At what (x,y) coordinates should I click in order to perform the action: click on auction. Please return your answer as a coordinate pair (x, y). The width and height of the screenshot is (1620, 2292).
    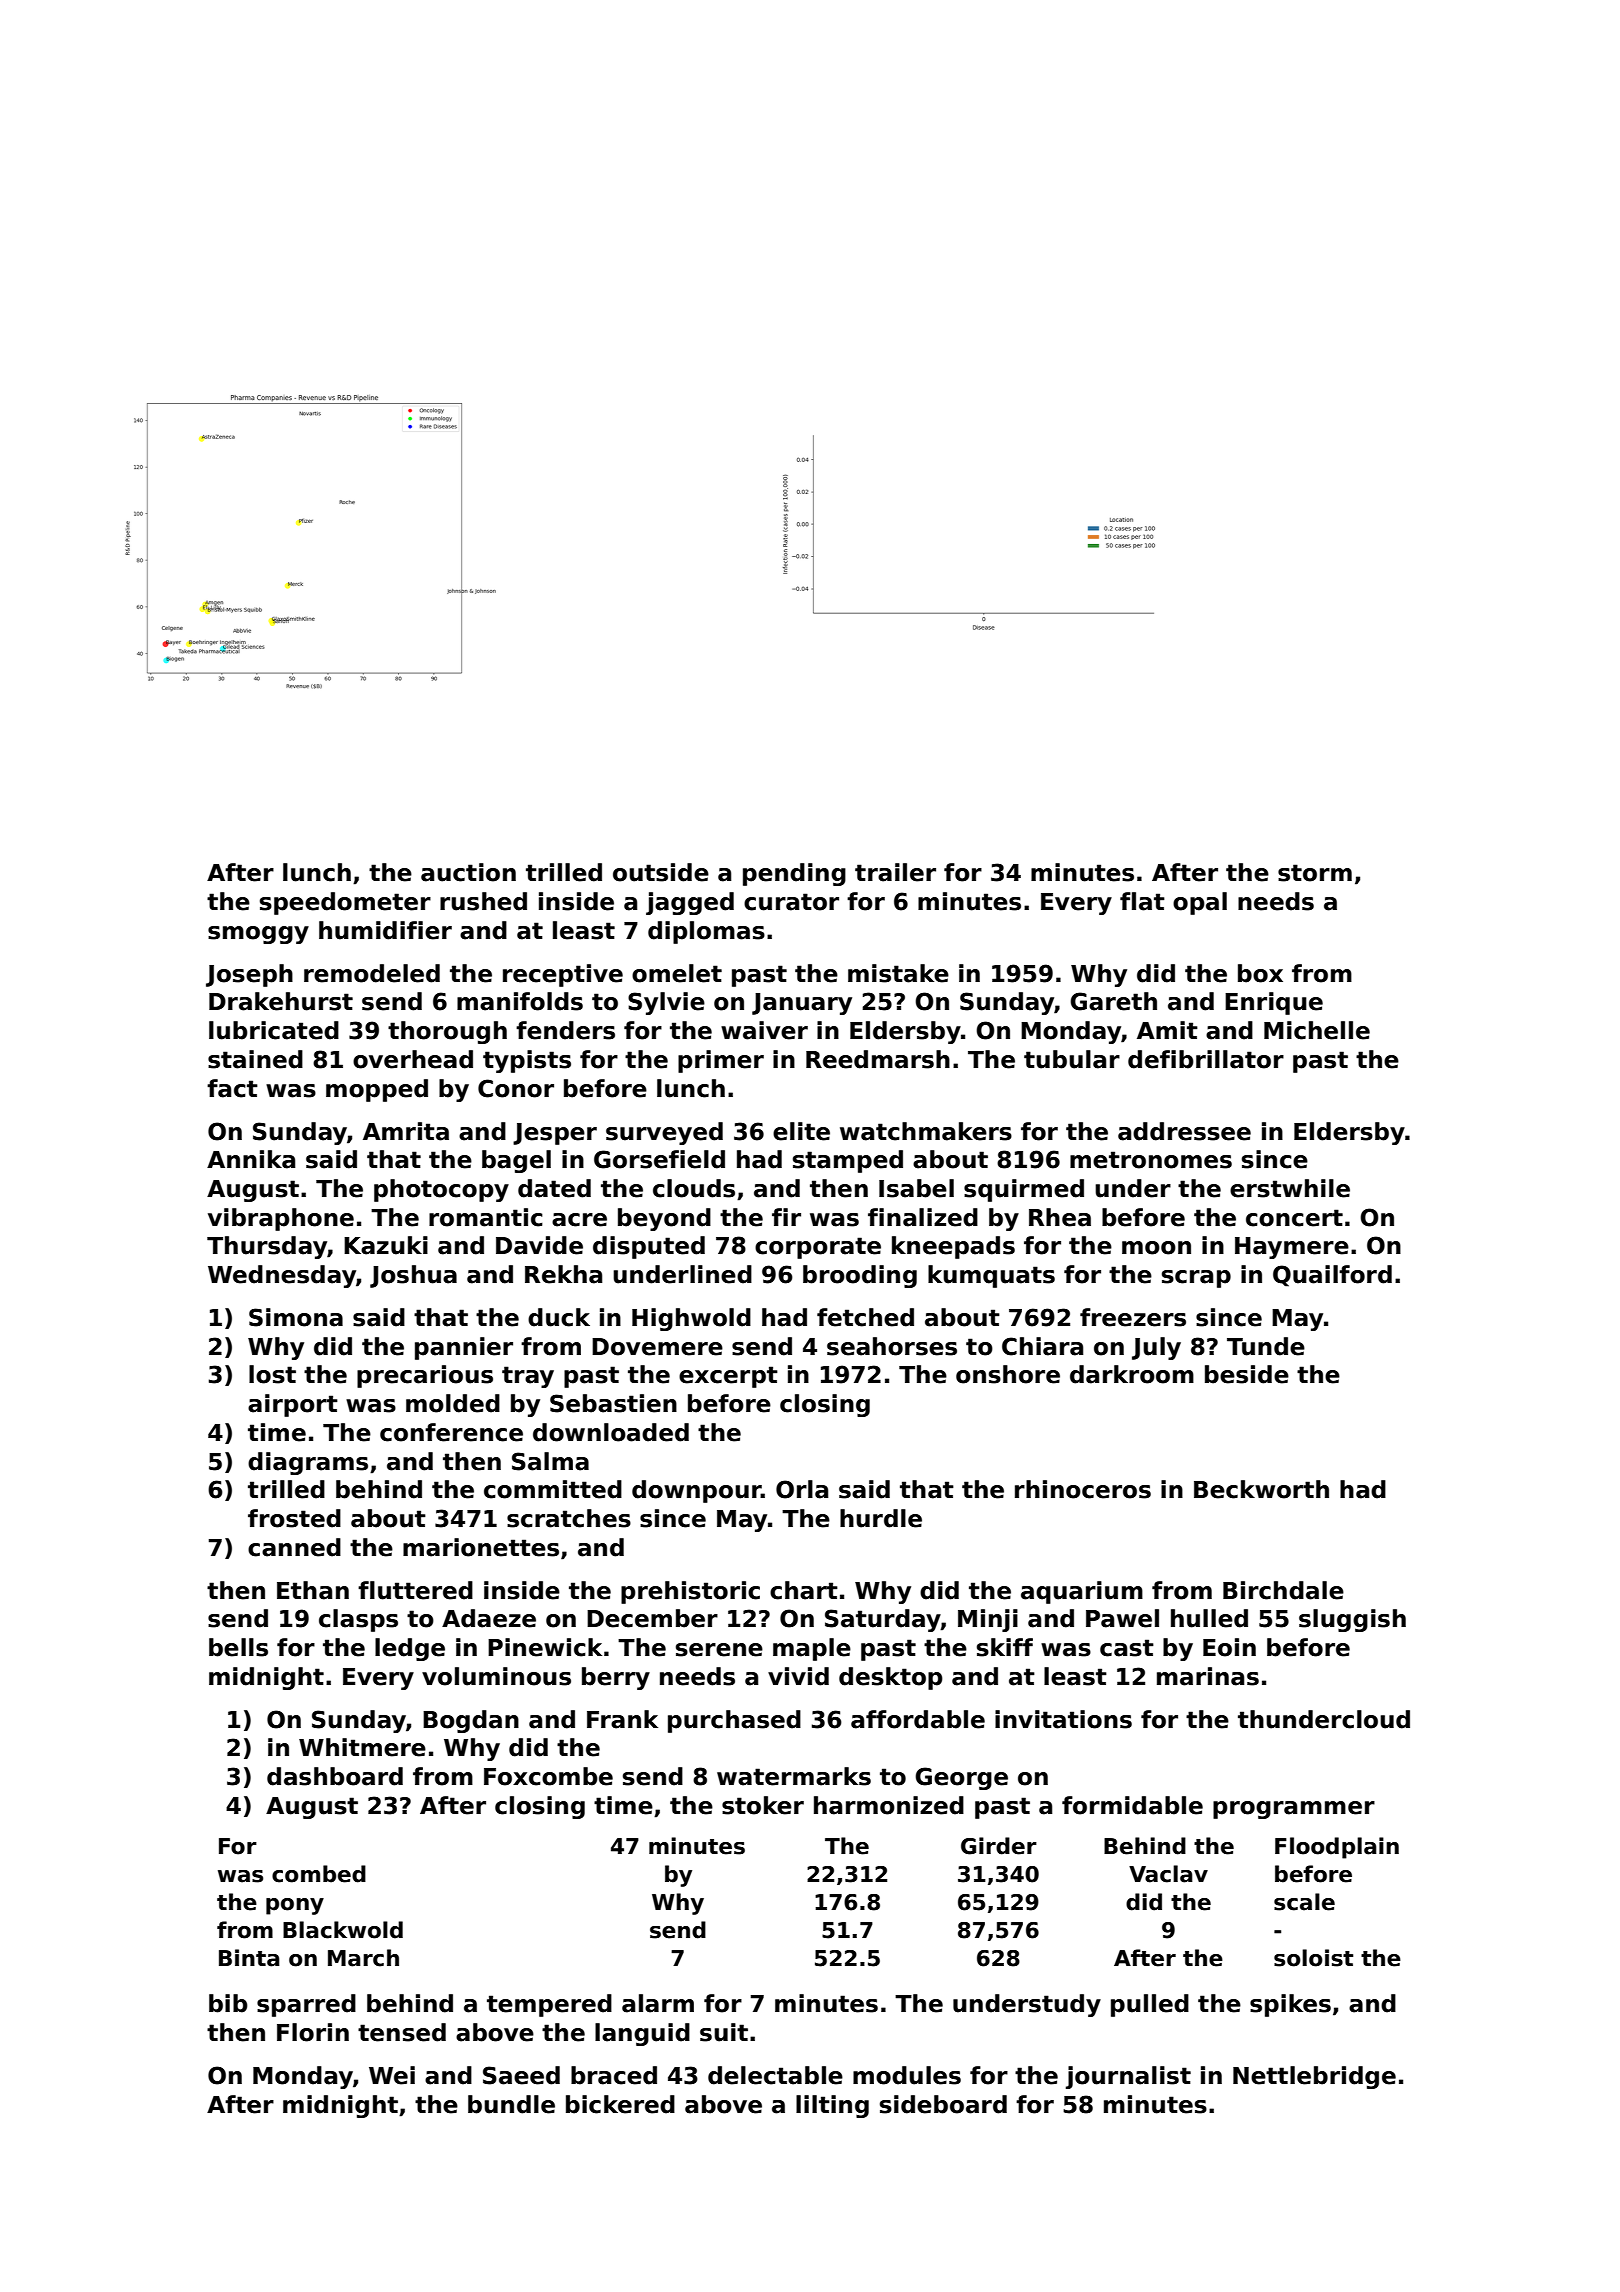
    Looking at the image, I should click on (468, 872).
